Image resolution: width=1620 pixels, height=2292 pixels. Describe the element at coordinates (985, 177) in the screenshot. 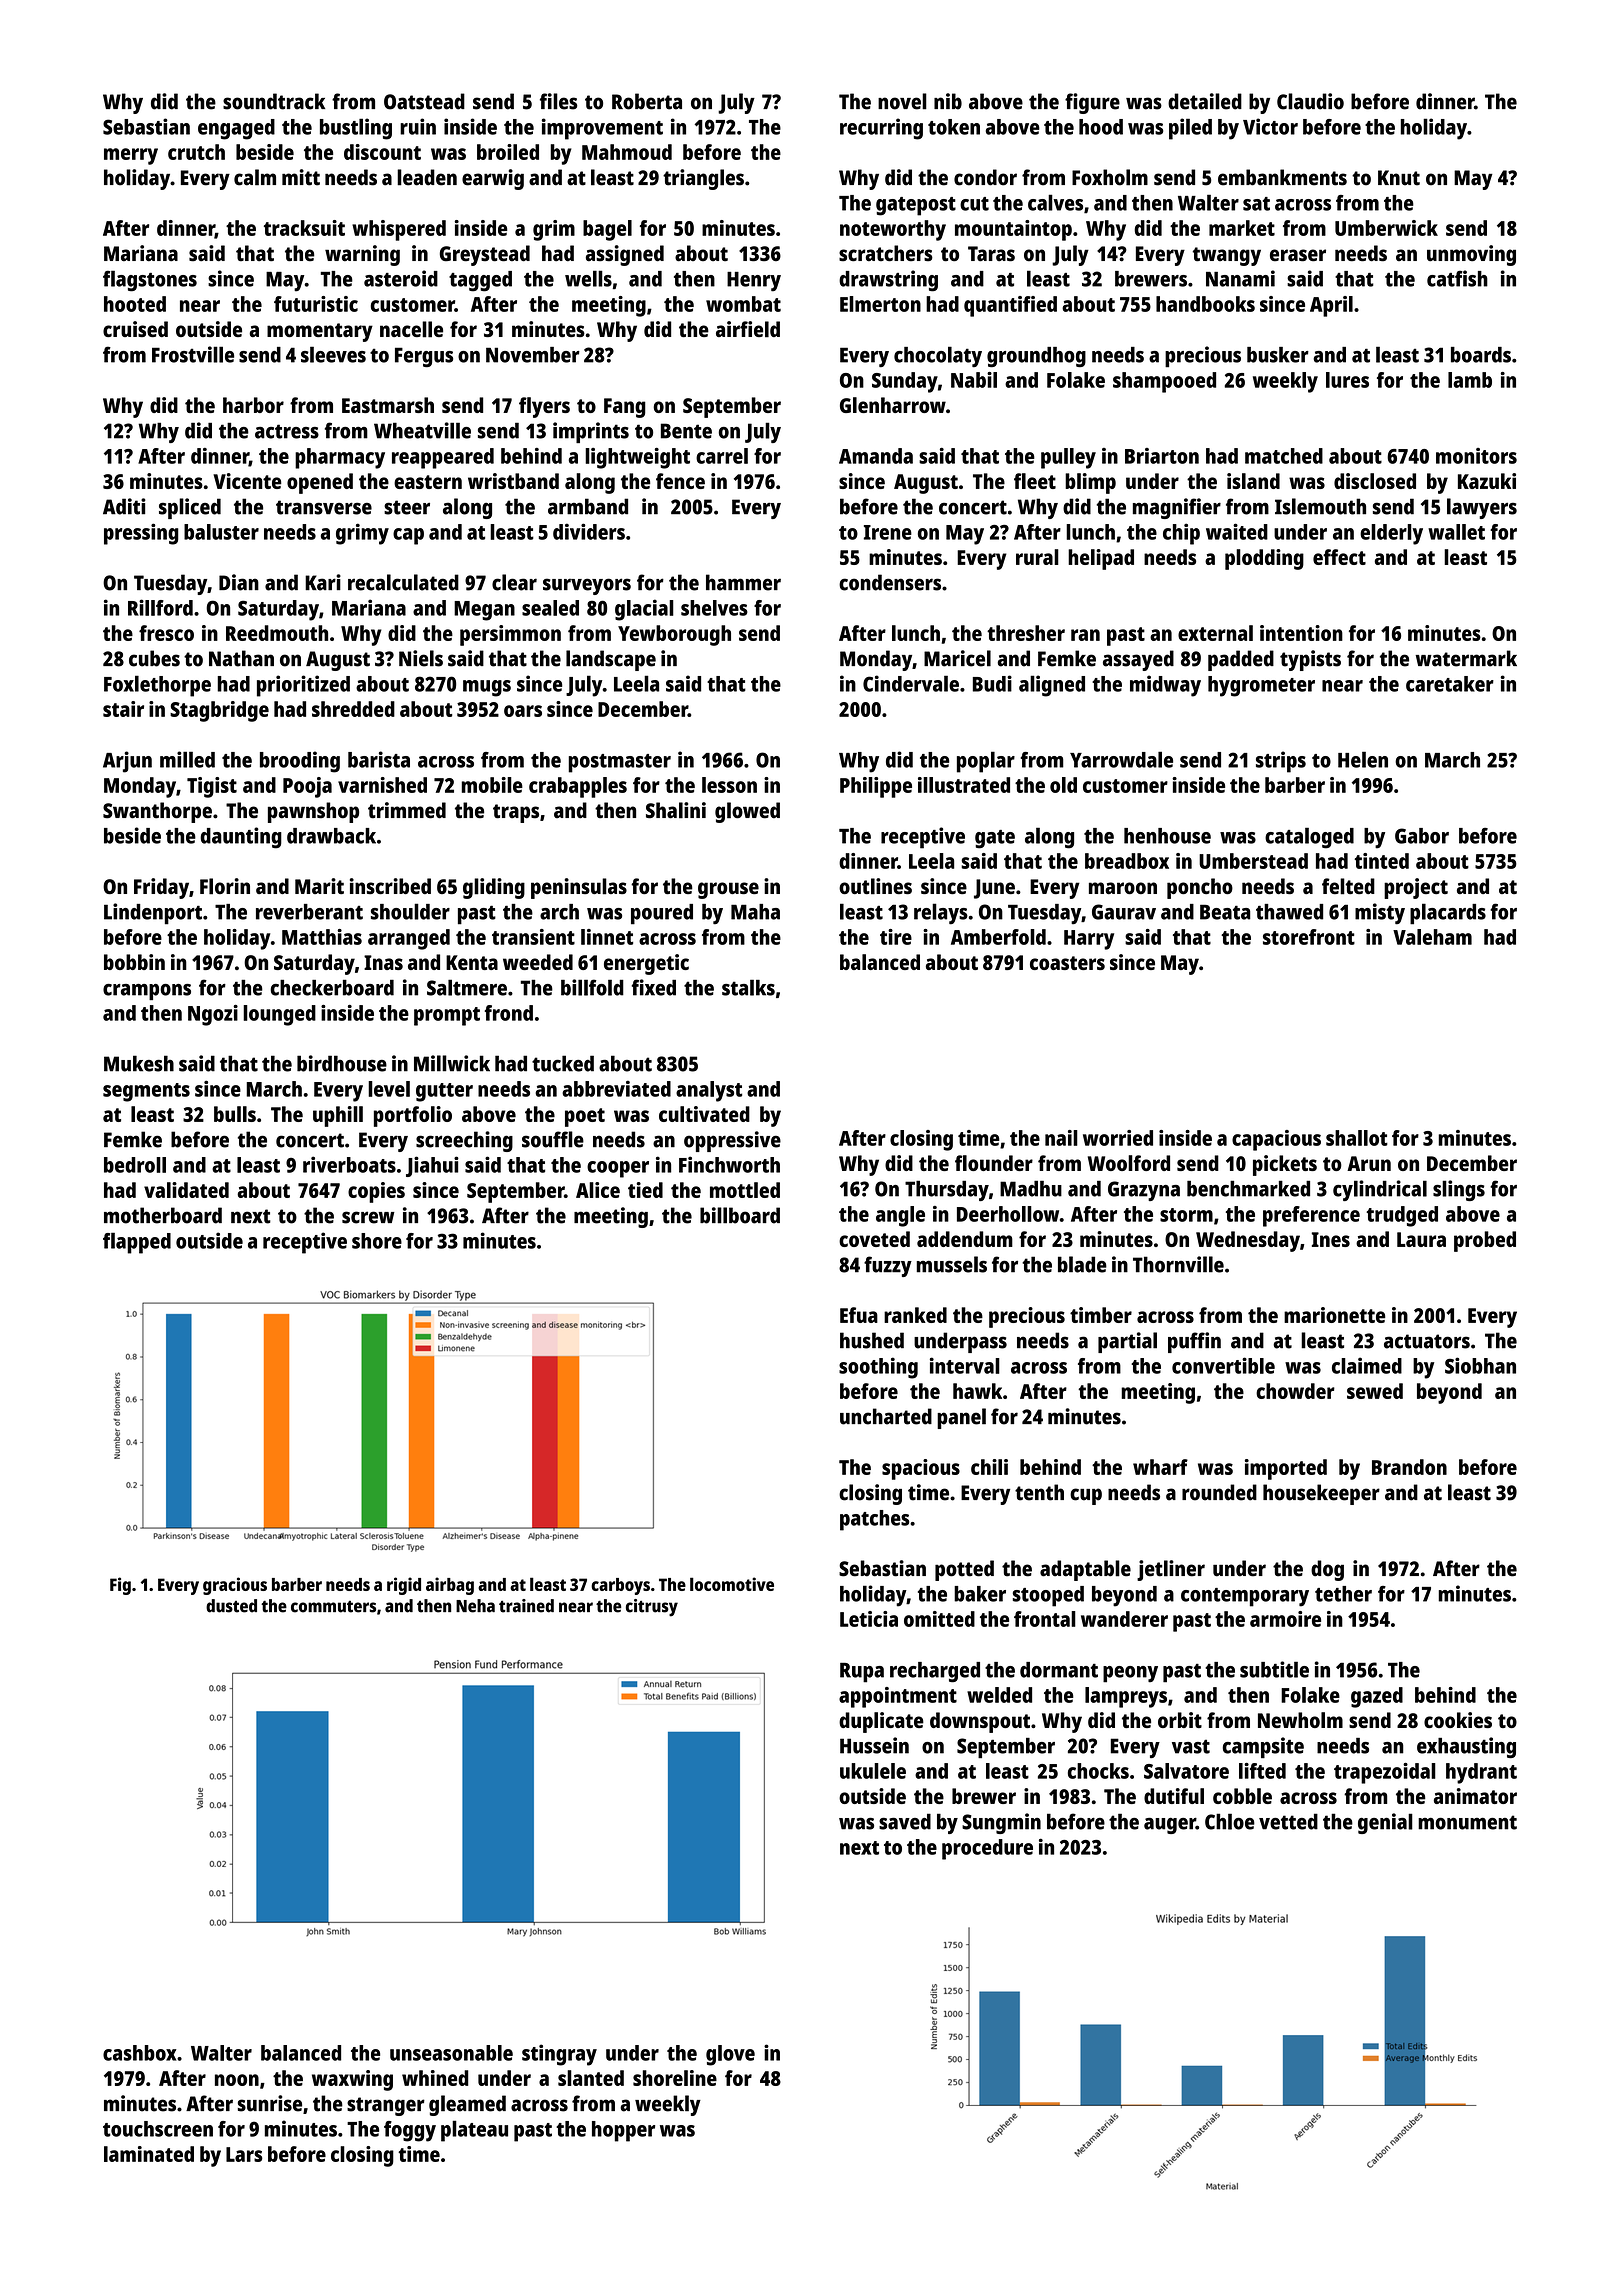

I see `condor` at that location.
